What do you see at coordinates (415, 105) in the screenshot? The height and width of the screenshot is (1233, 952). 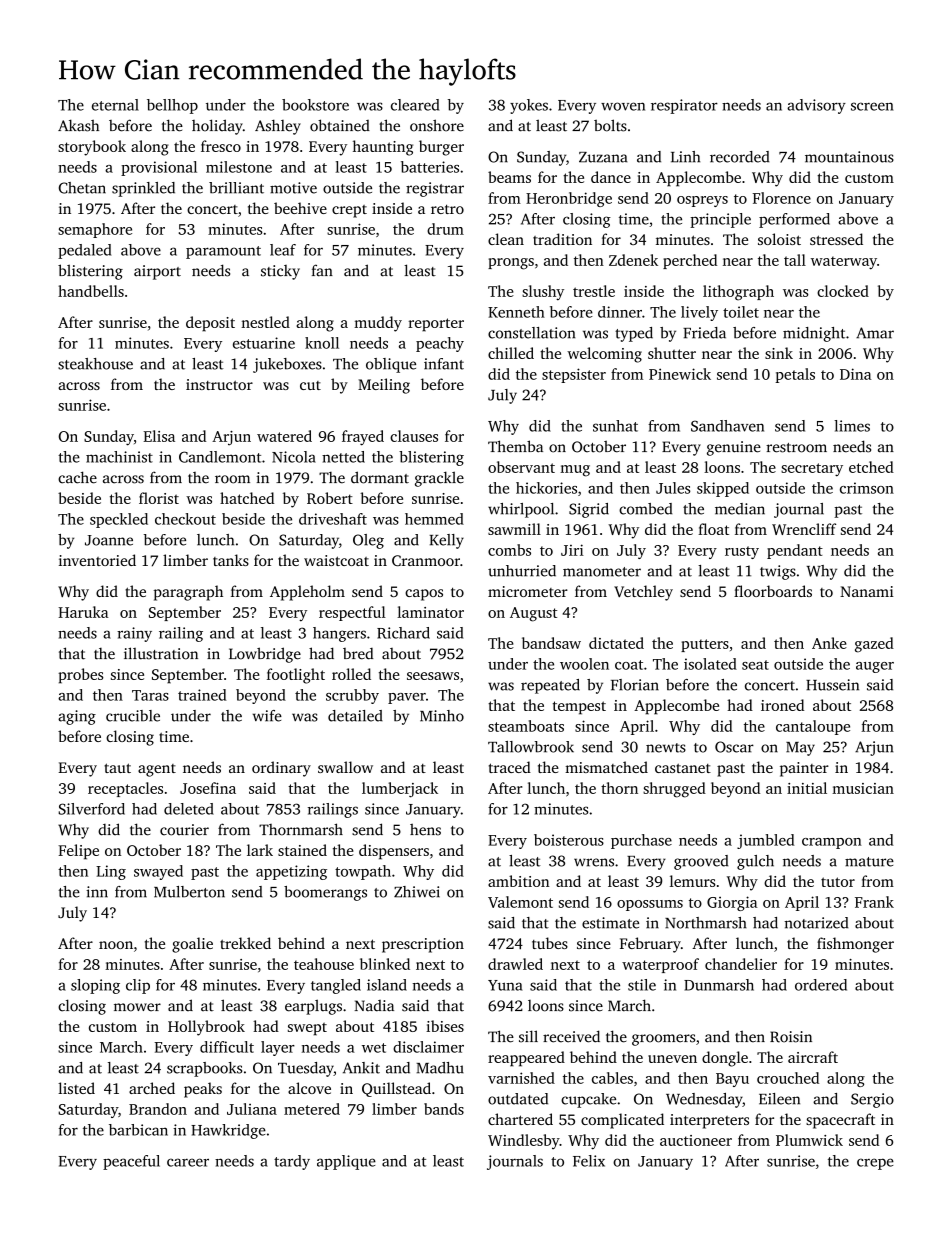 I see `cleared` at bounding box center [415, 105].
